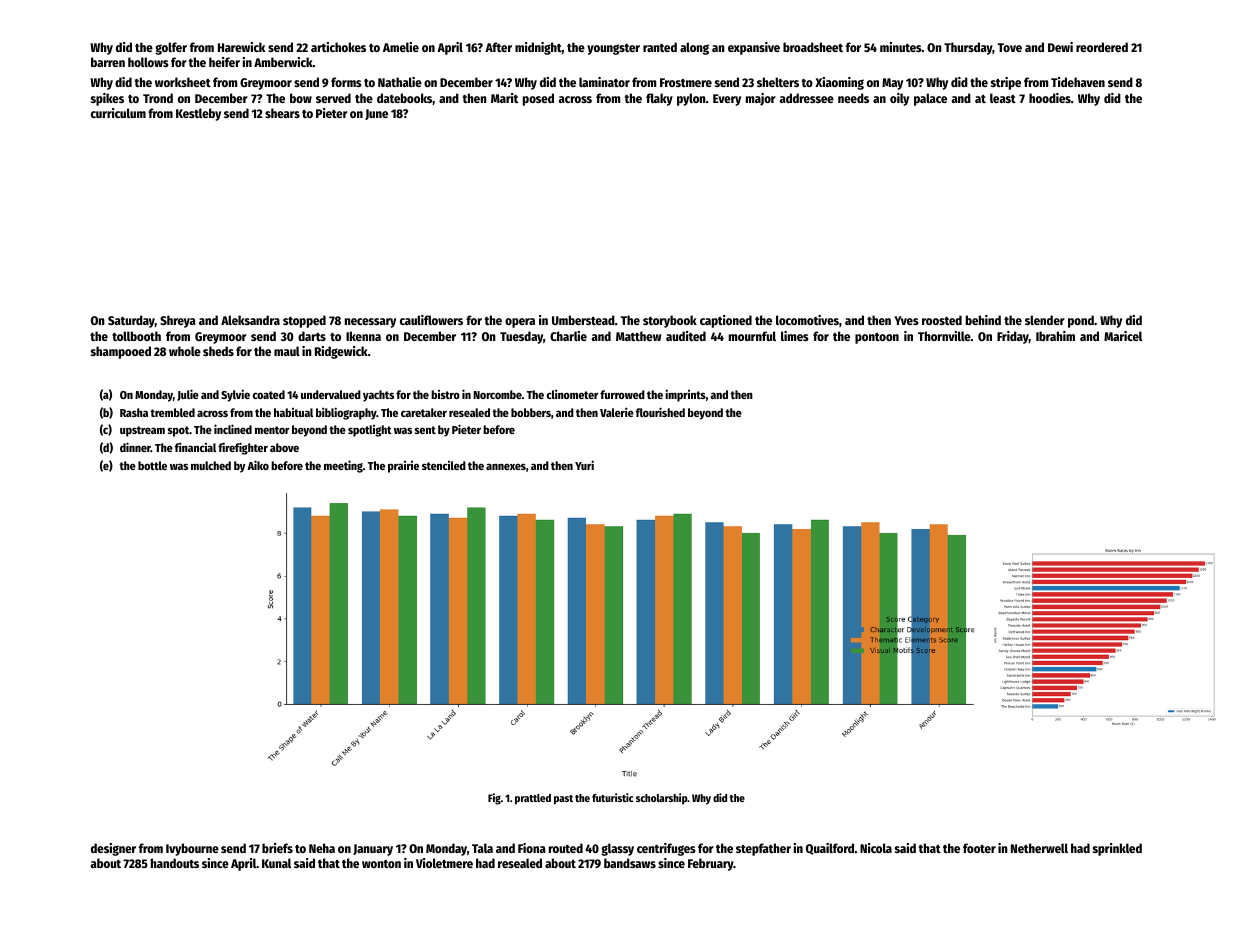 Image resolution: width=1233 pixels, height=952 pixels. I want to click on flourished, so click(660, 412).
